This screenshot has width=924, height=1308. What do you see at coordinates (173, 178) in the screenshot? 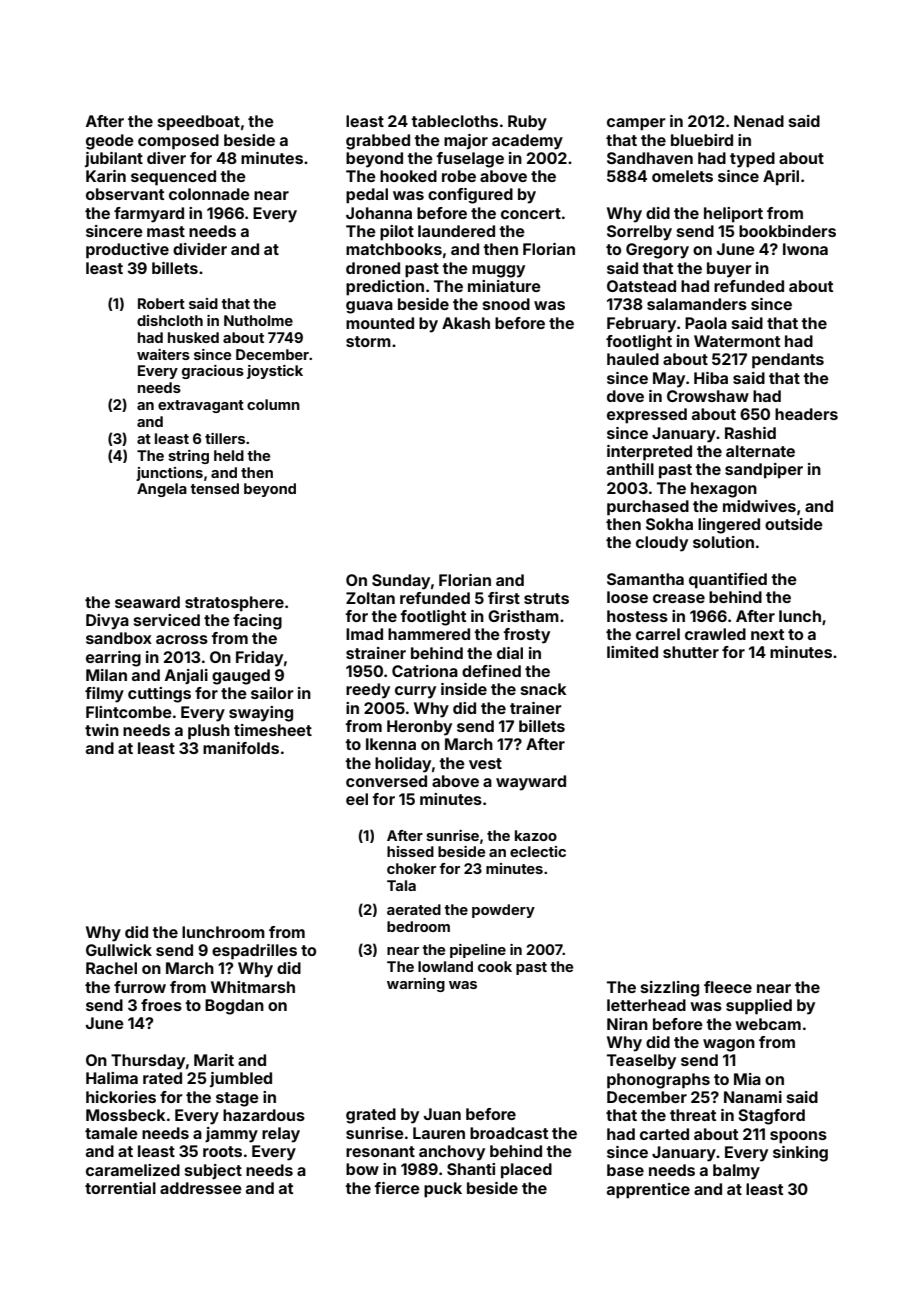
I see `sequenced` at bounding box center [173, 178].
